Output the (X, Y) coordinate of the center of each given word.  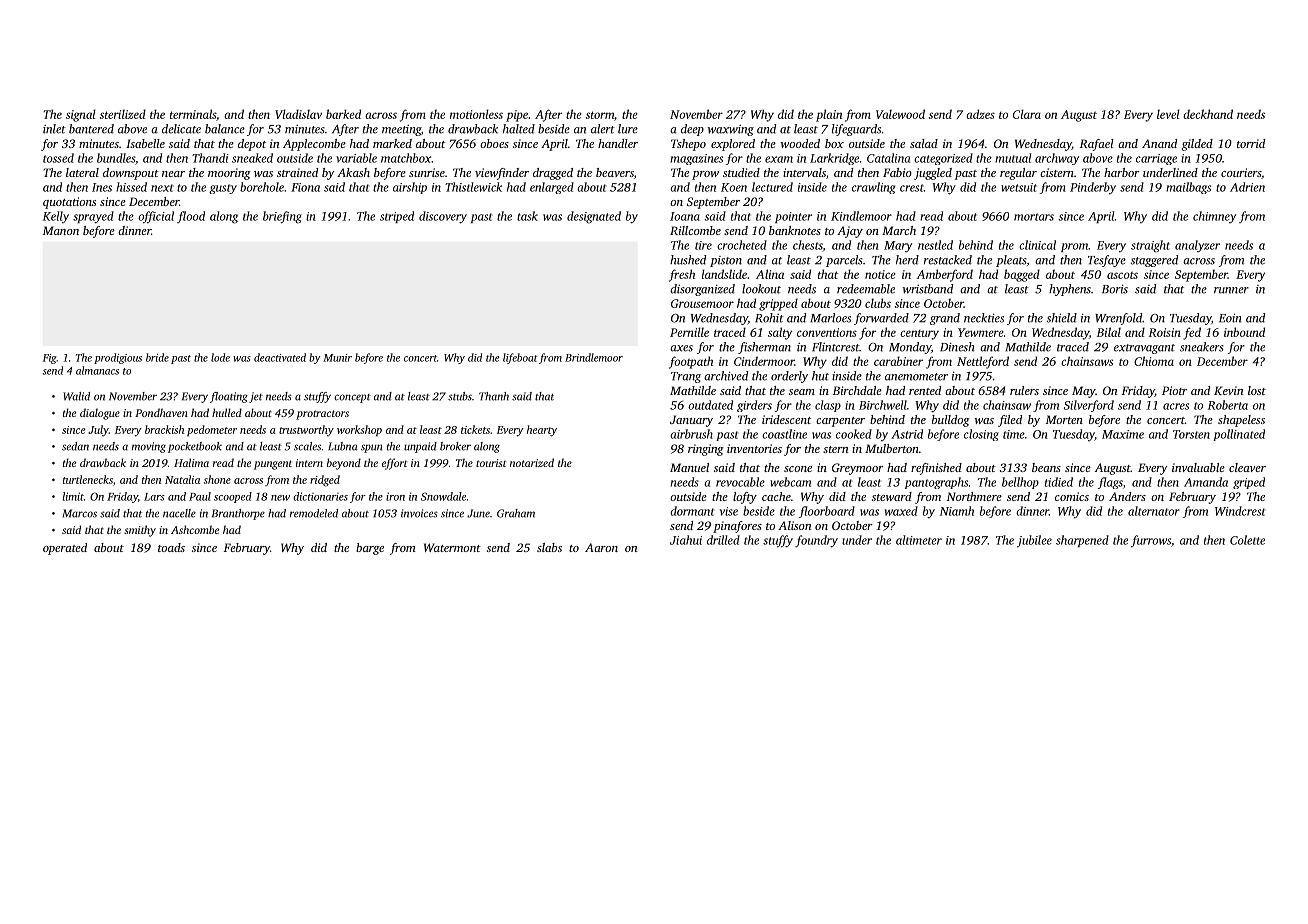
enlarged (552, 188)
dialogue (100, 414)
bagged (1022, 275)
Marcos (79, 513)
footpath (691, 362)
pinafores (737, 527)
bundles (116, 158)
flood (191, 217)
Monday (910, 348)
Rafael (1097, 145)
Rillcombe (695, 230)
